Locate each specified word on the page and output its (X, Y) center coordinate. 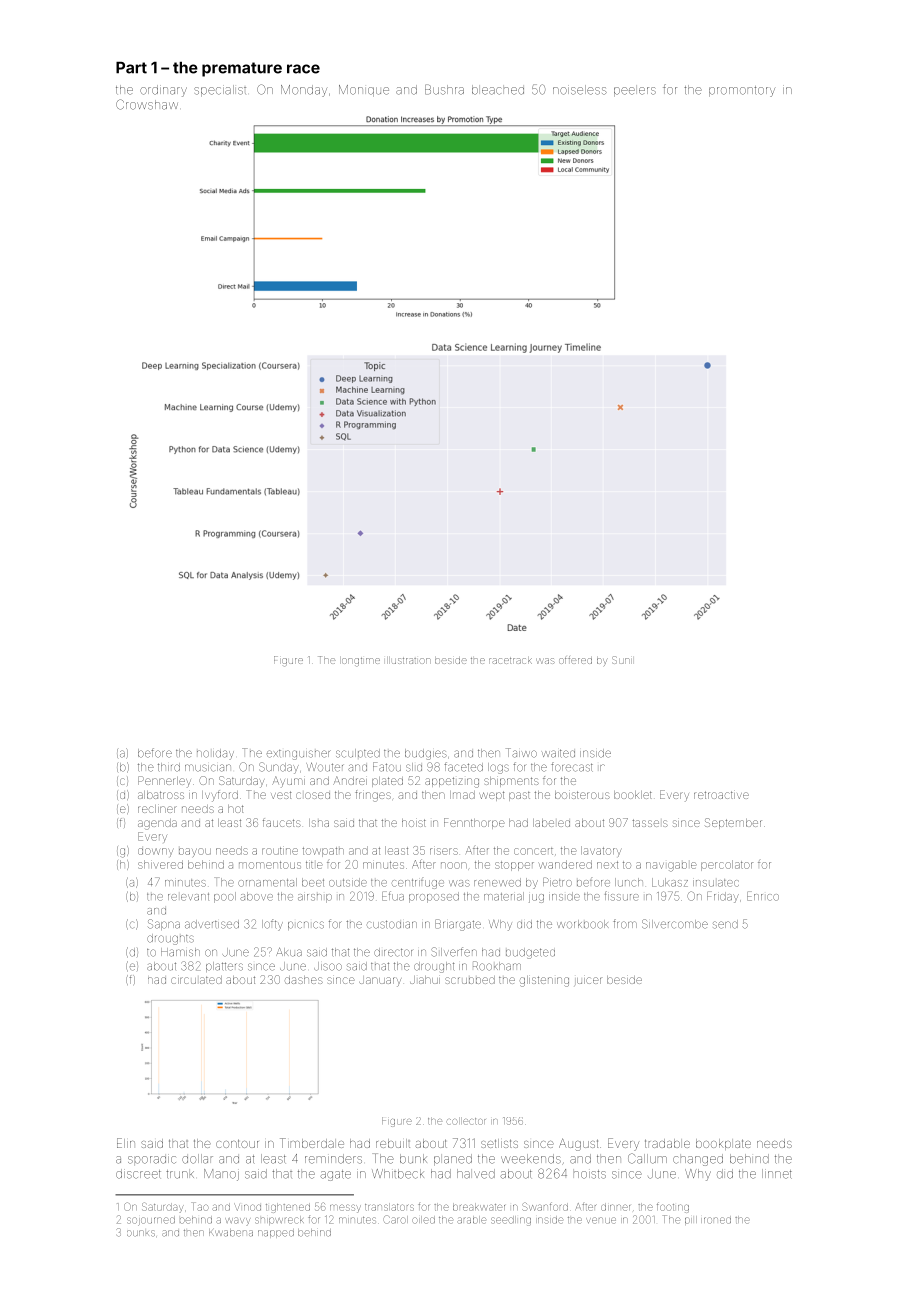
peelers (635, 92)
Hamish (180, 952)
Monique (364, 91)
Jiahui (425, 980)
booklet (633, 795)
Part (131, 68)
